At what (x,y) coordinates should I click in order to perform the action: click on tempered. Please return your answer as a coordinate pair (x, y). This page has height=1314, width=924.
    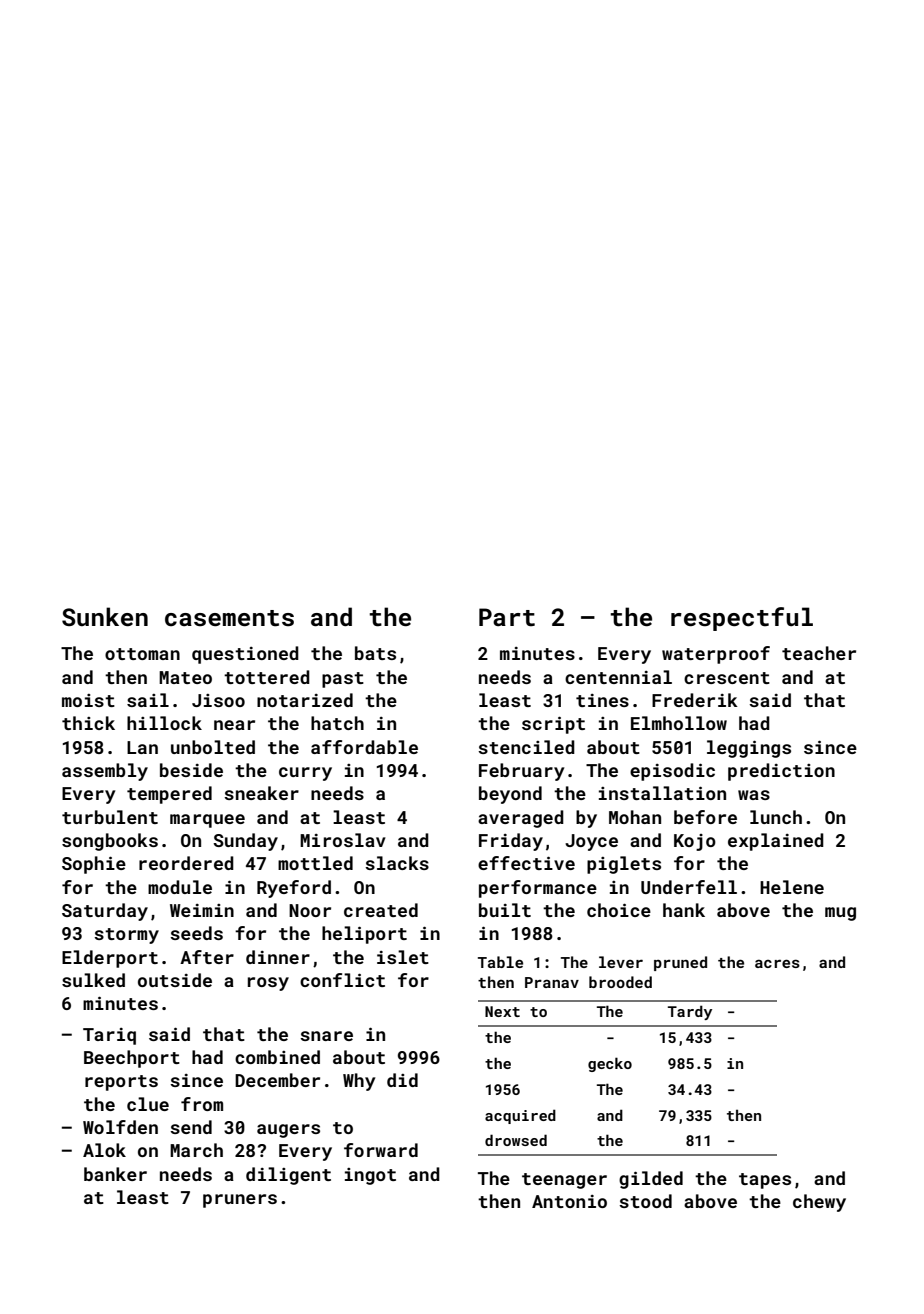
    Looking at the image, I should click on (169, 795).
